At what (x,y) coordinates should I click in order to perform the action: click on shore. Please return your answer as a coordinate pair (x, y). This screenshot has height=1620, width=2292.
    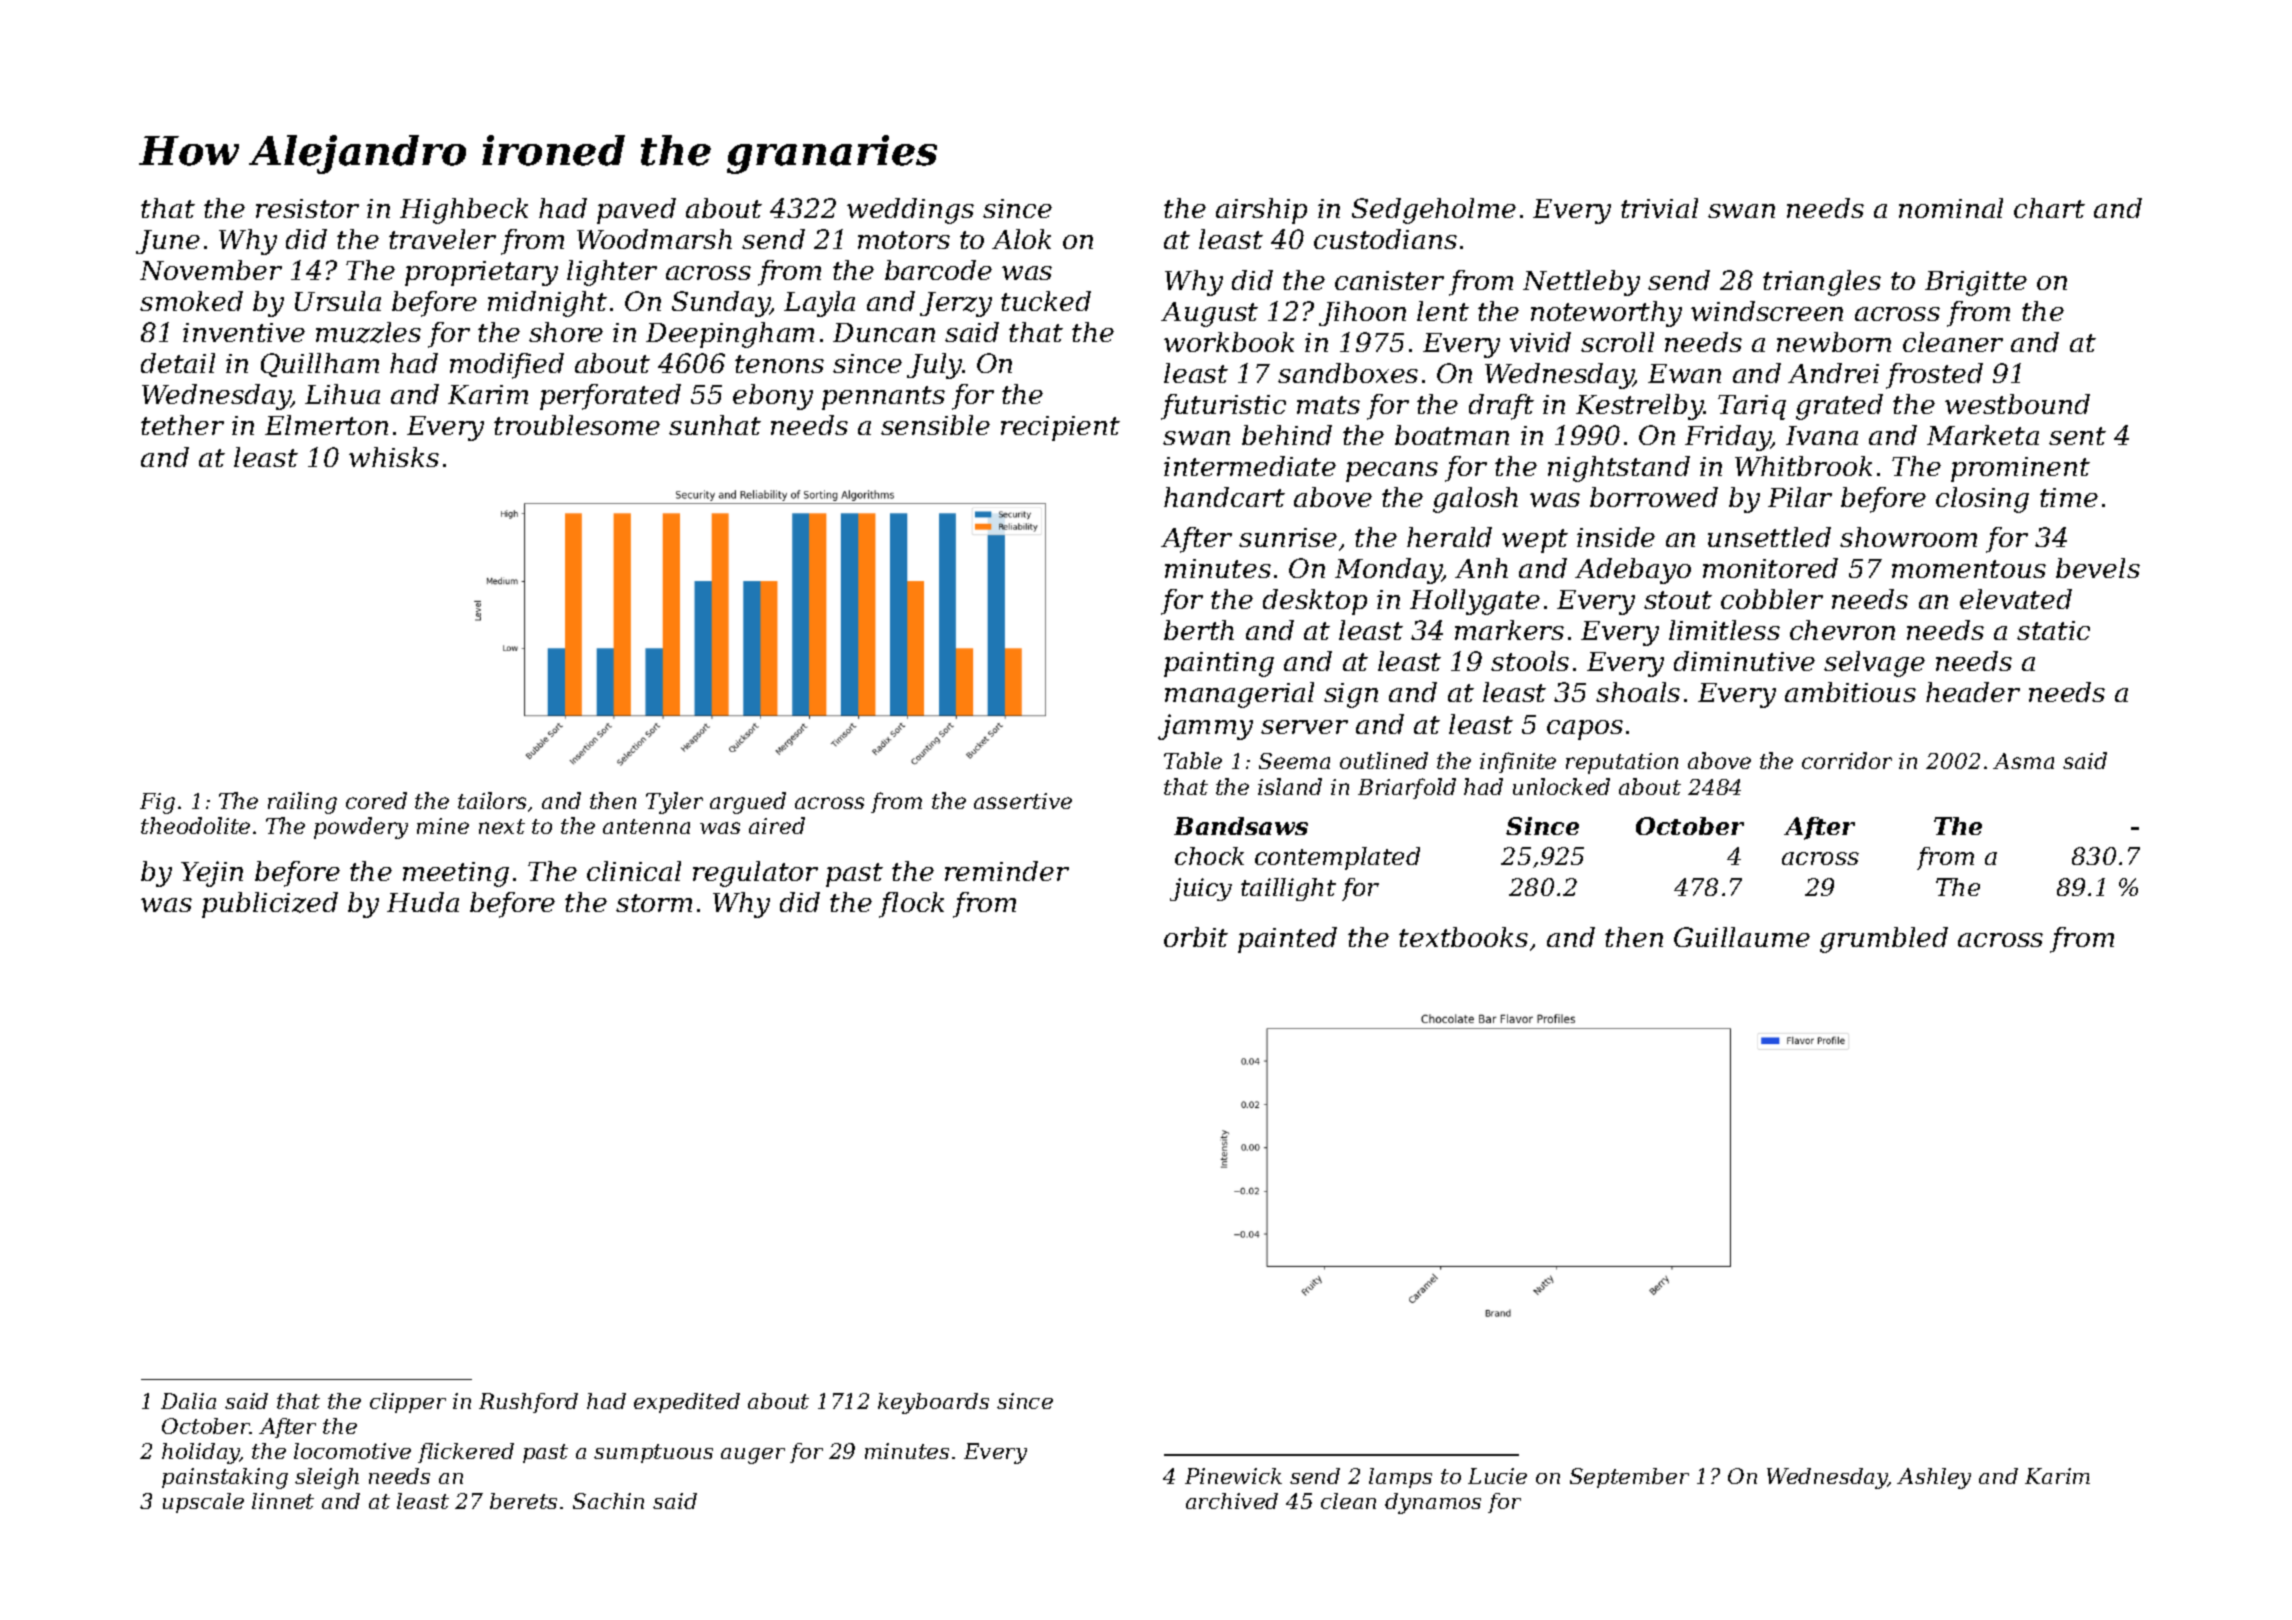
    Looking at the image, I should click on (566, 332).
